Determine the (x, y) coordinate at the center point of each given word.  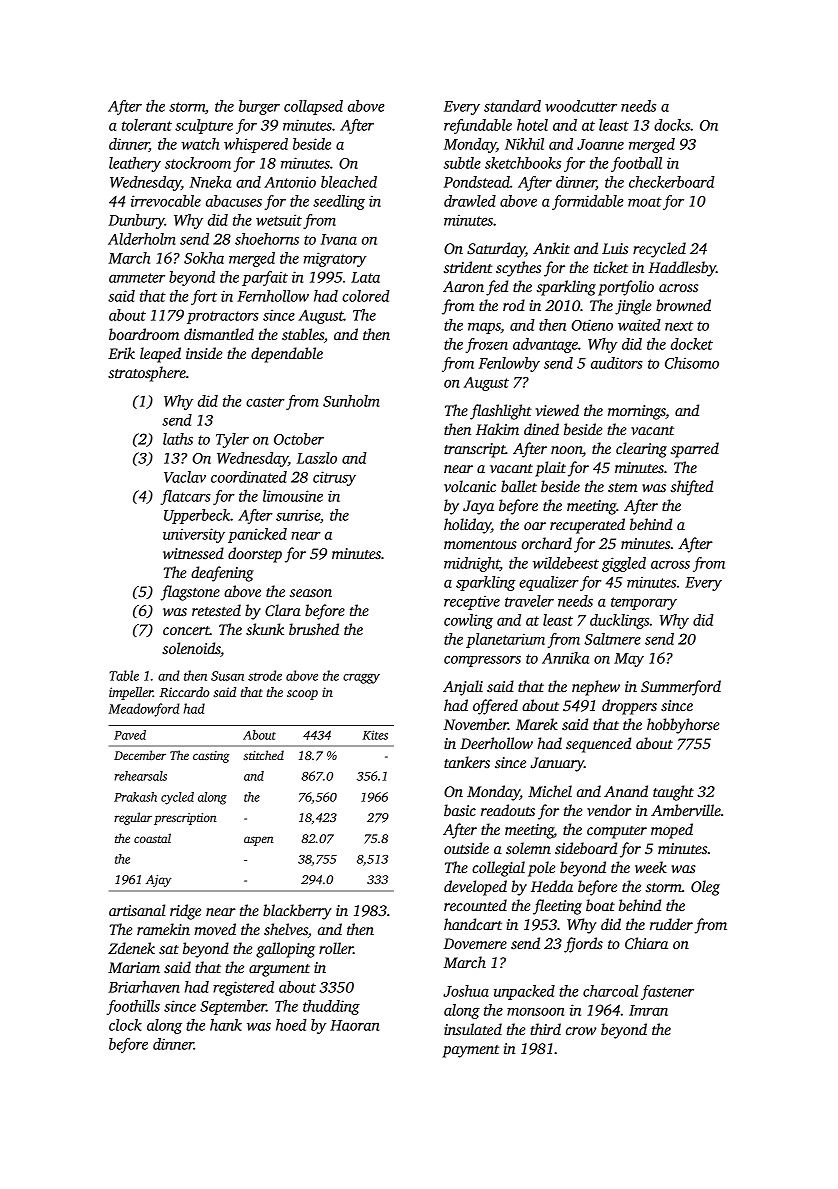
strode (265, 675)
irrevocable (166, 201)
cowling (468, 621)
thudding (331, 1007)
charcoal (610, 991)
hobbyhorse (683, 726)
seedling (339, 202)
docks (672, 125)
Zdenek (131, 948)
